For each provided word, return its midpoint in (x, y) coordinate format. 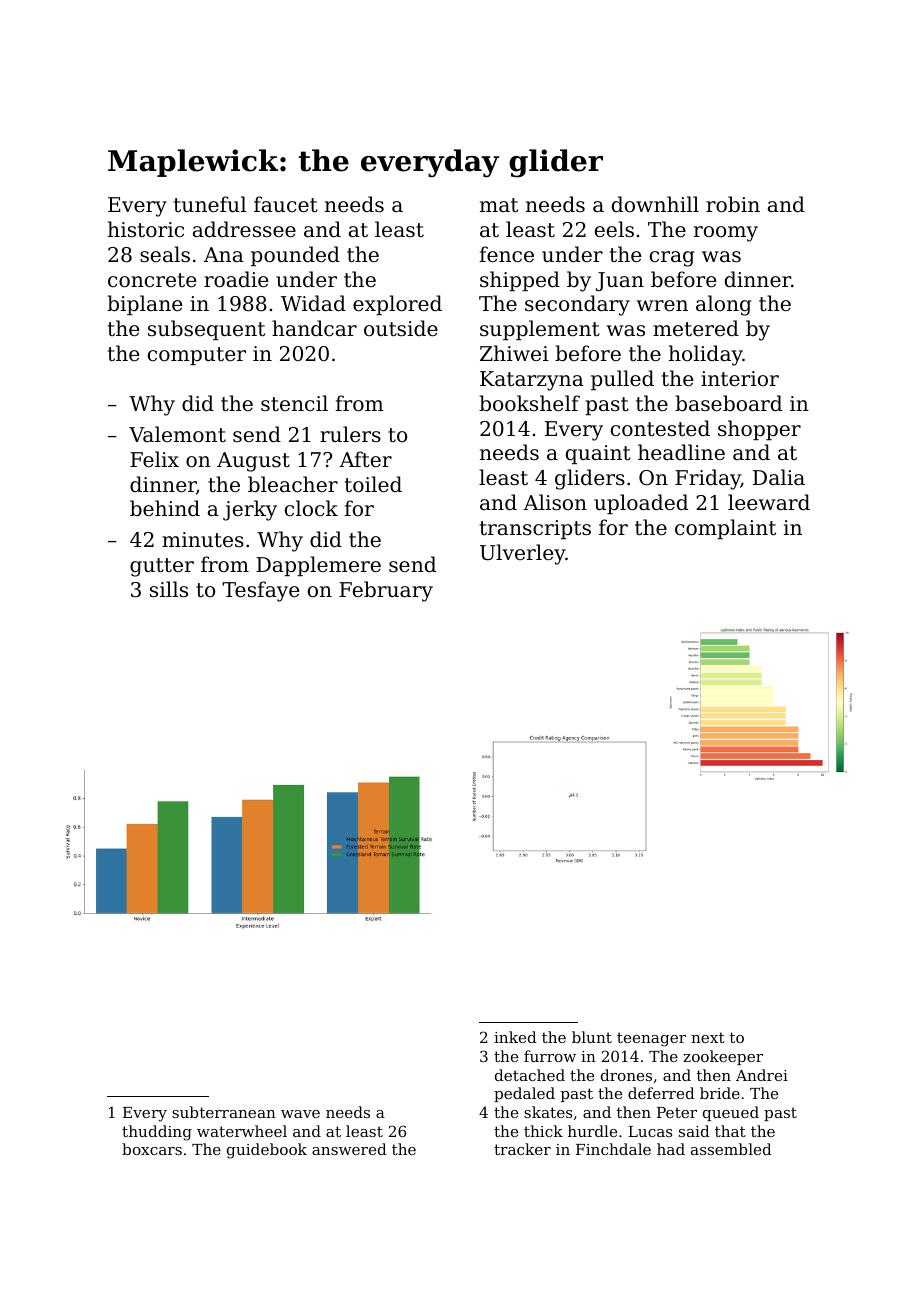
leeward (769, 502)
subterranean (224, 1112)
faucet (286, 204)
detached (530, 1075)
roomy (726, 234)
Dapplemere (318, 566)
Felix (154, 459)
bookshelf (529, 403)
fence (506, 254)
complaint (725, 529)
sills (169, 589)
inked (515, 1037)
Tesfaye (260, 591)
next (708, 1037)
